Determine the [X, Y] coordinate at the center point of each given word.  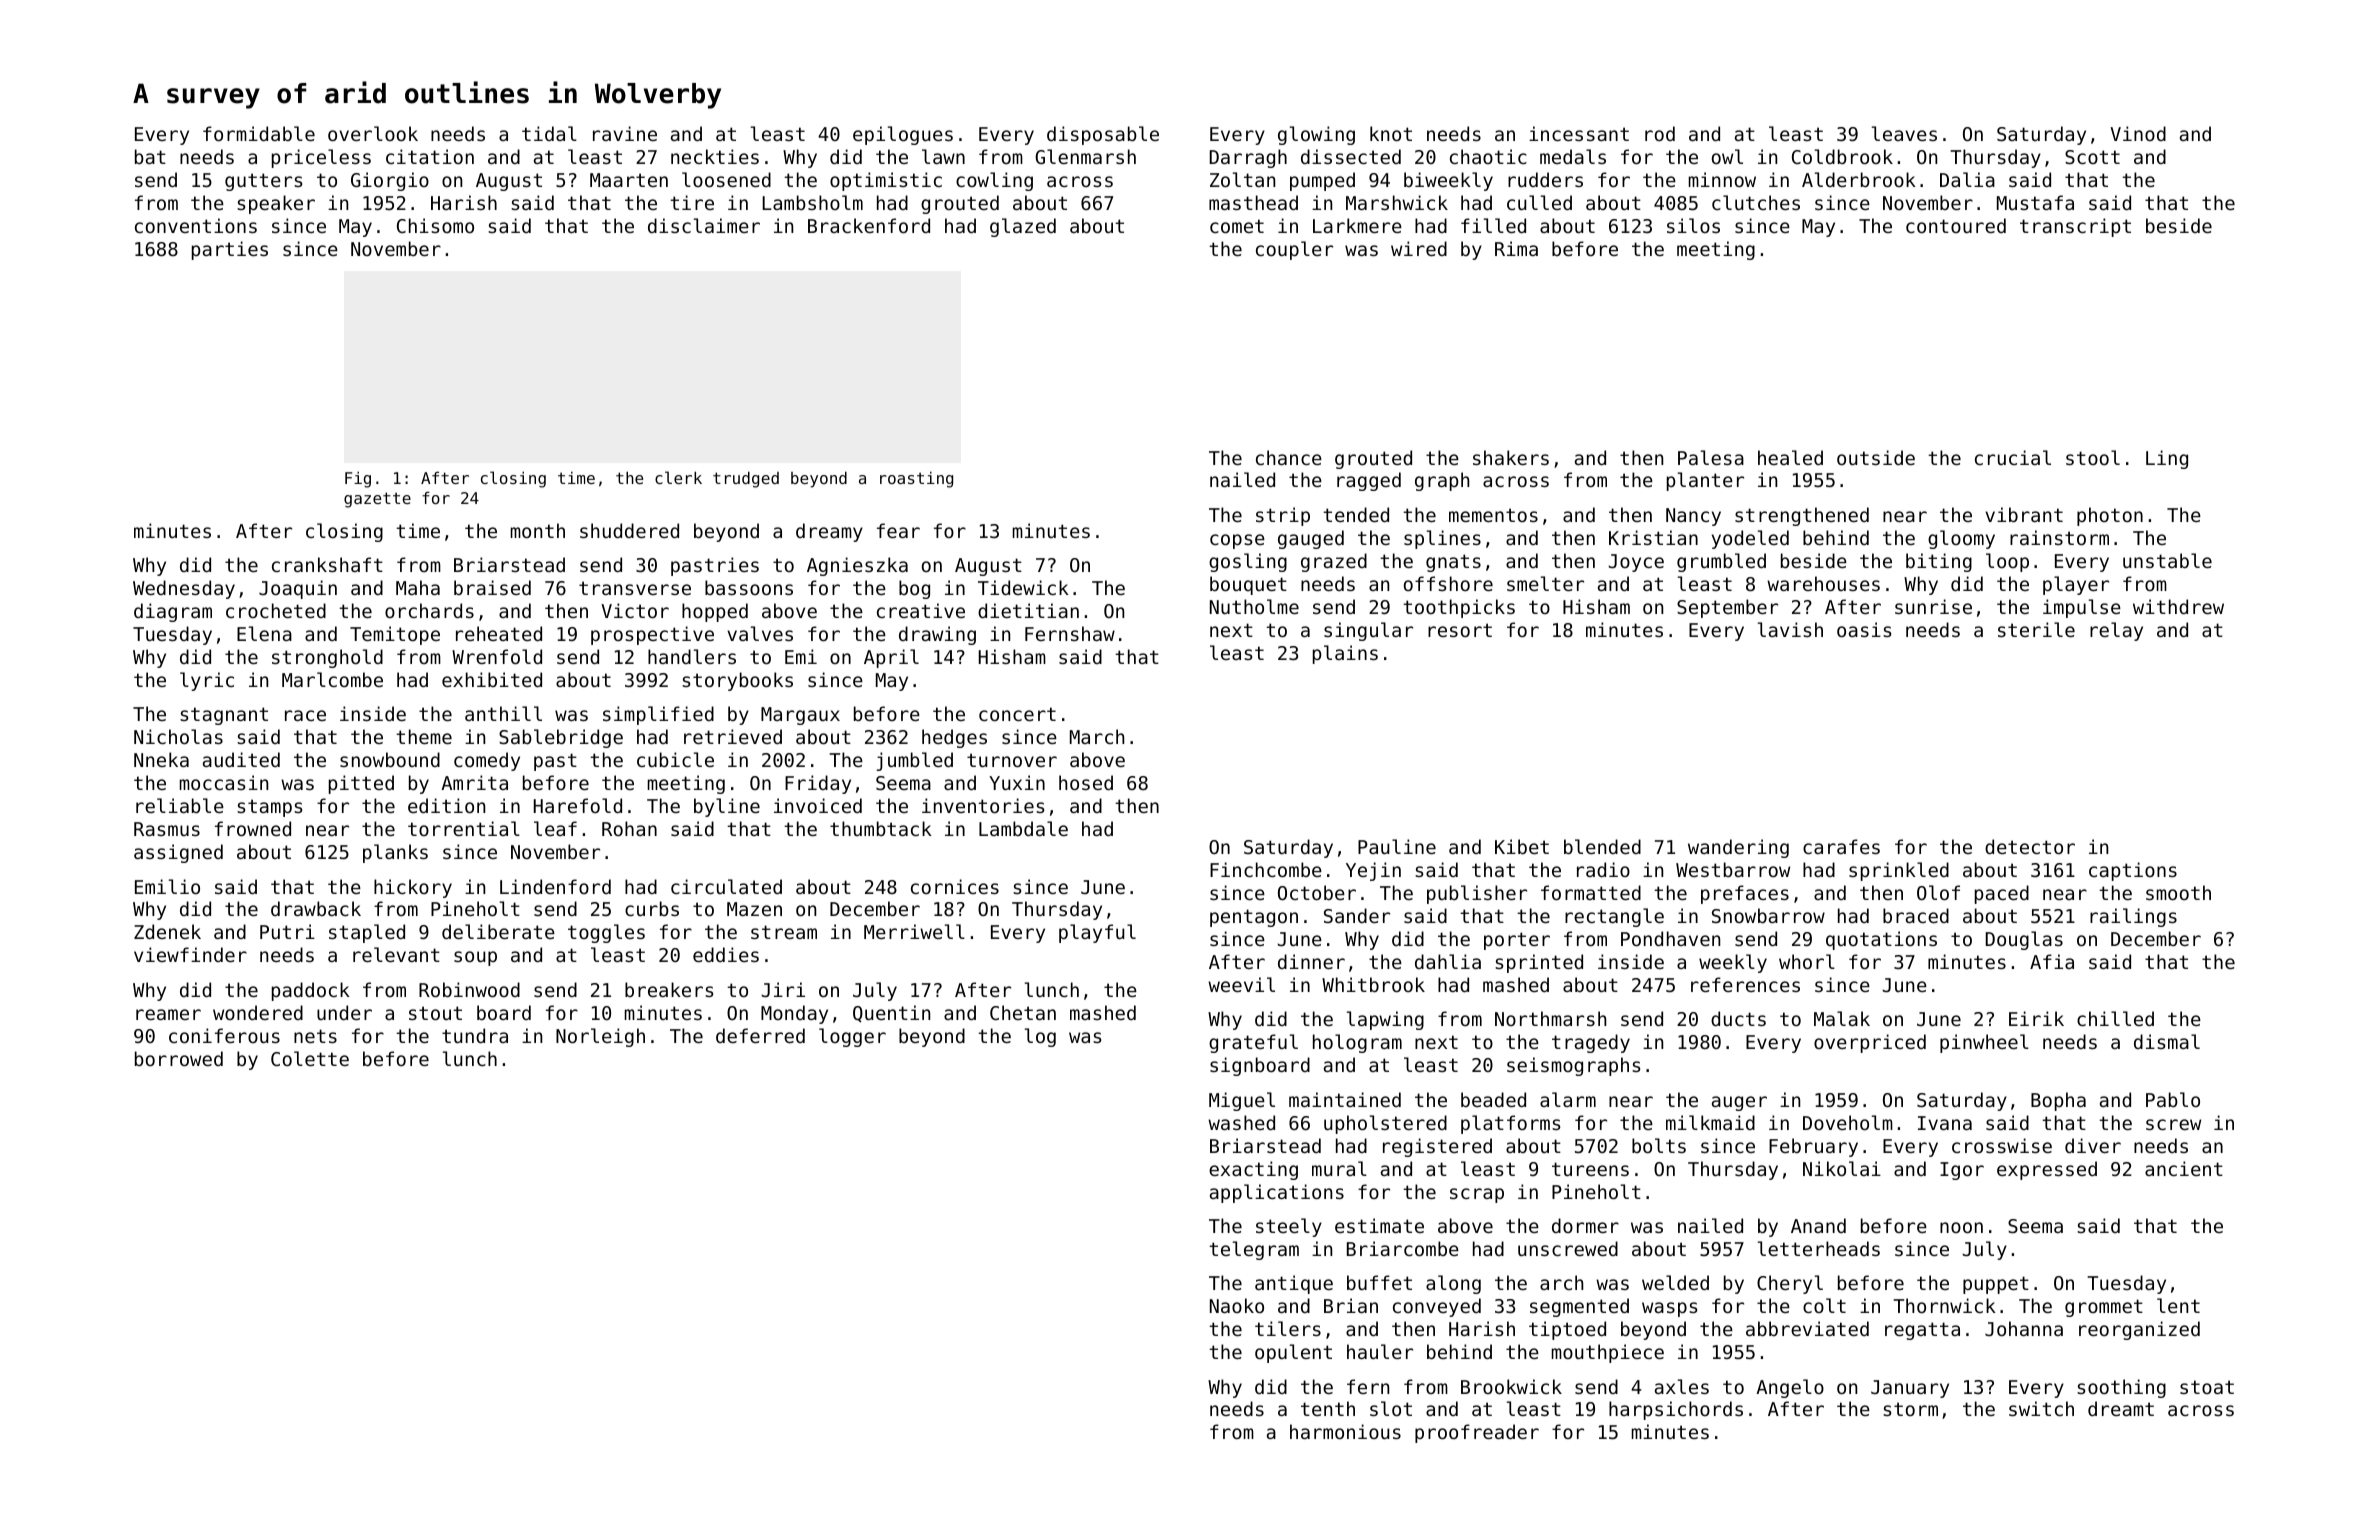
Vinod [2138, 133]
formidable [259, 133]
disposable [1103, 135]
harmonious [1345, 1431]
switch [2041, 1408]
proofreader [1477, 1433]
